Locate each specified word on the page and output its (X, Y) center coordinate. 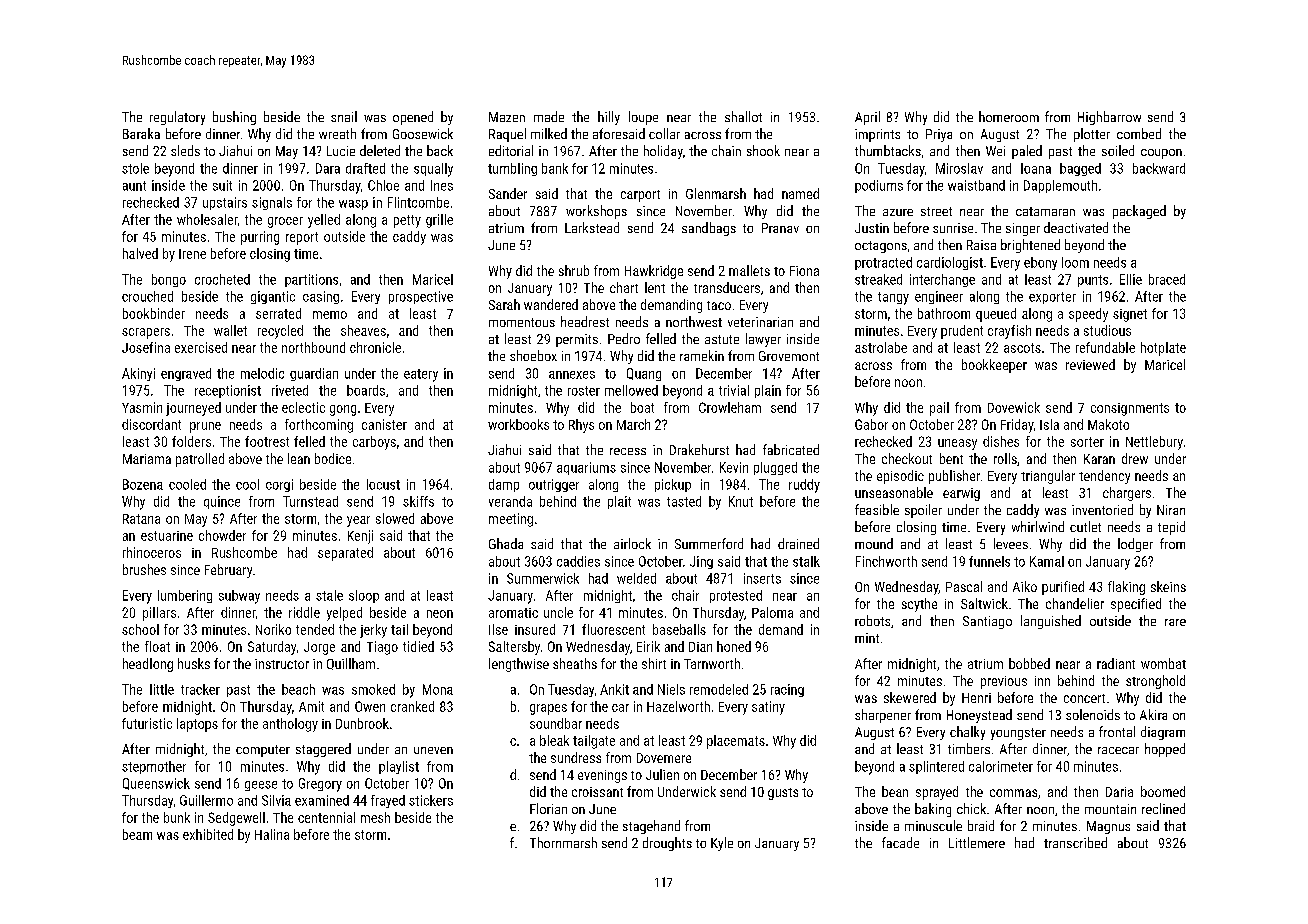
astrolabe (881, 347)
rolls (1005, 458)
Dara (328, 168)
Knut (741, 501)
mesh (375, 817)
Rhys (581, 426)
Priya (939, 135)
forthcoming (319, 426)
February (228, 571)
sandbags (709, 229)
